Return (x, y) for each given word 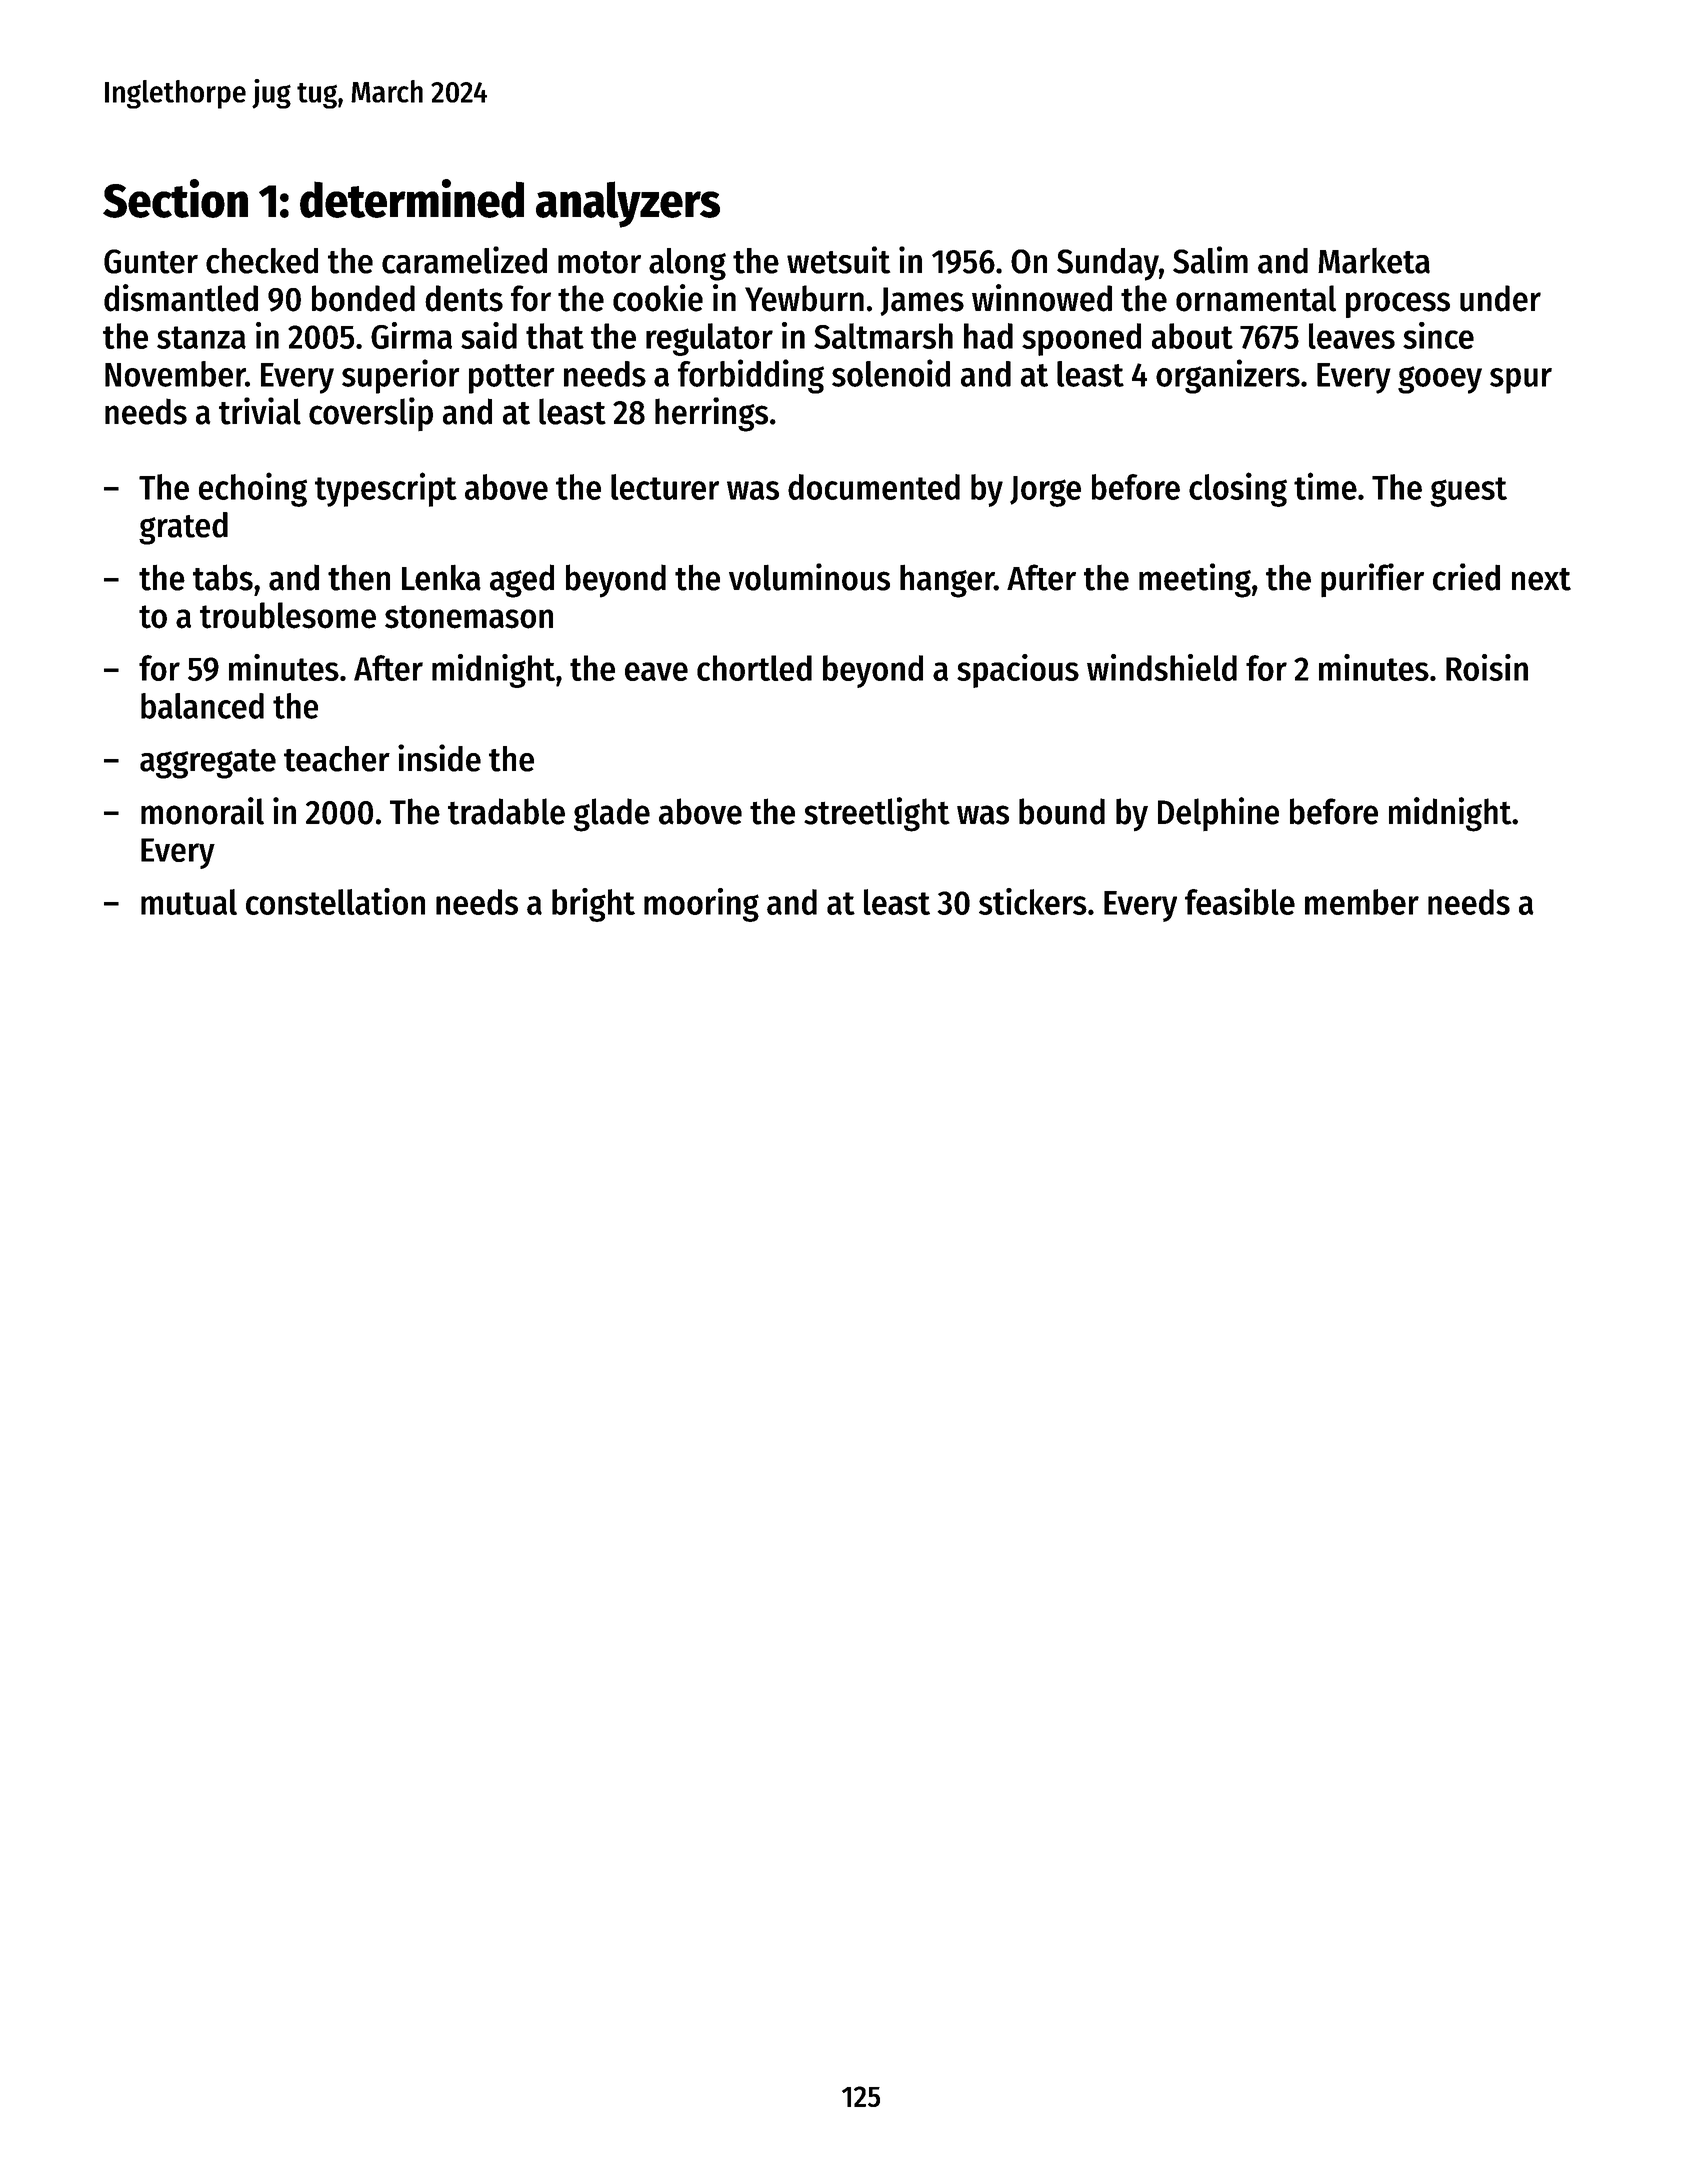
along (687, 264)
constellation (335, 901)
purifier (1372, 580)
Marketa (1374, 261)
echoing (253, 489)
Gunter (151, 261)
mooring (701, 905)
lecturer (665, 487)
